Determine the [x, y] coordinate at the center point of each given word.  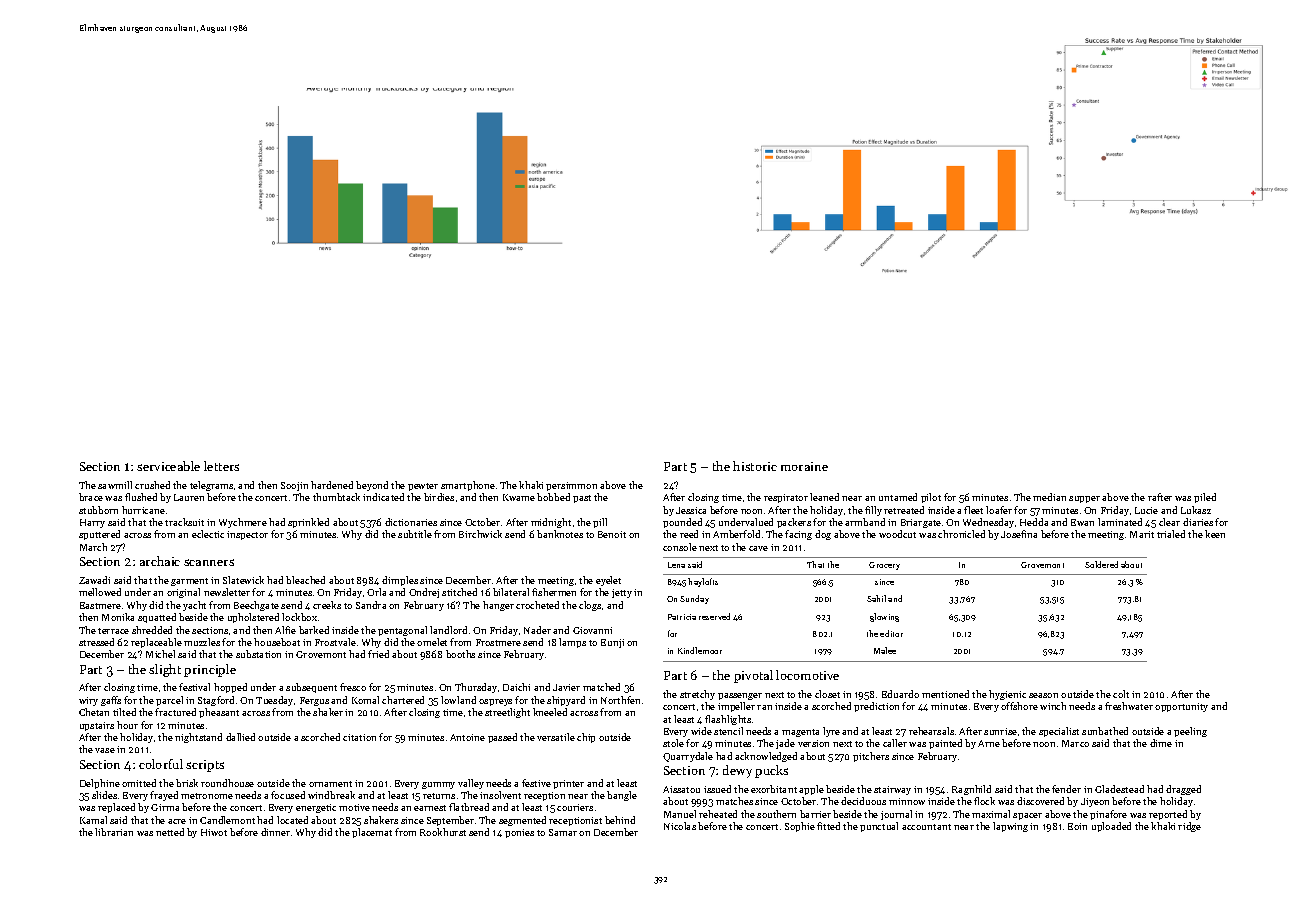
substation [258, 654]
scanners [209, 562]
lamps [572, 643]
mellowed [100, 592]
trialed [1171, 534]
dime [1161, 743]
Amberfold [736, 534]
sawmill [115, 485]
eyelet [608, 581]
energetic [316, 808]
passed [502, 738]
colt [1121, 694]
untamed [898, 497]
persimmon [571, 486]
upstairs [97, 726]
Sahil [876, 598]
